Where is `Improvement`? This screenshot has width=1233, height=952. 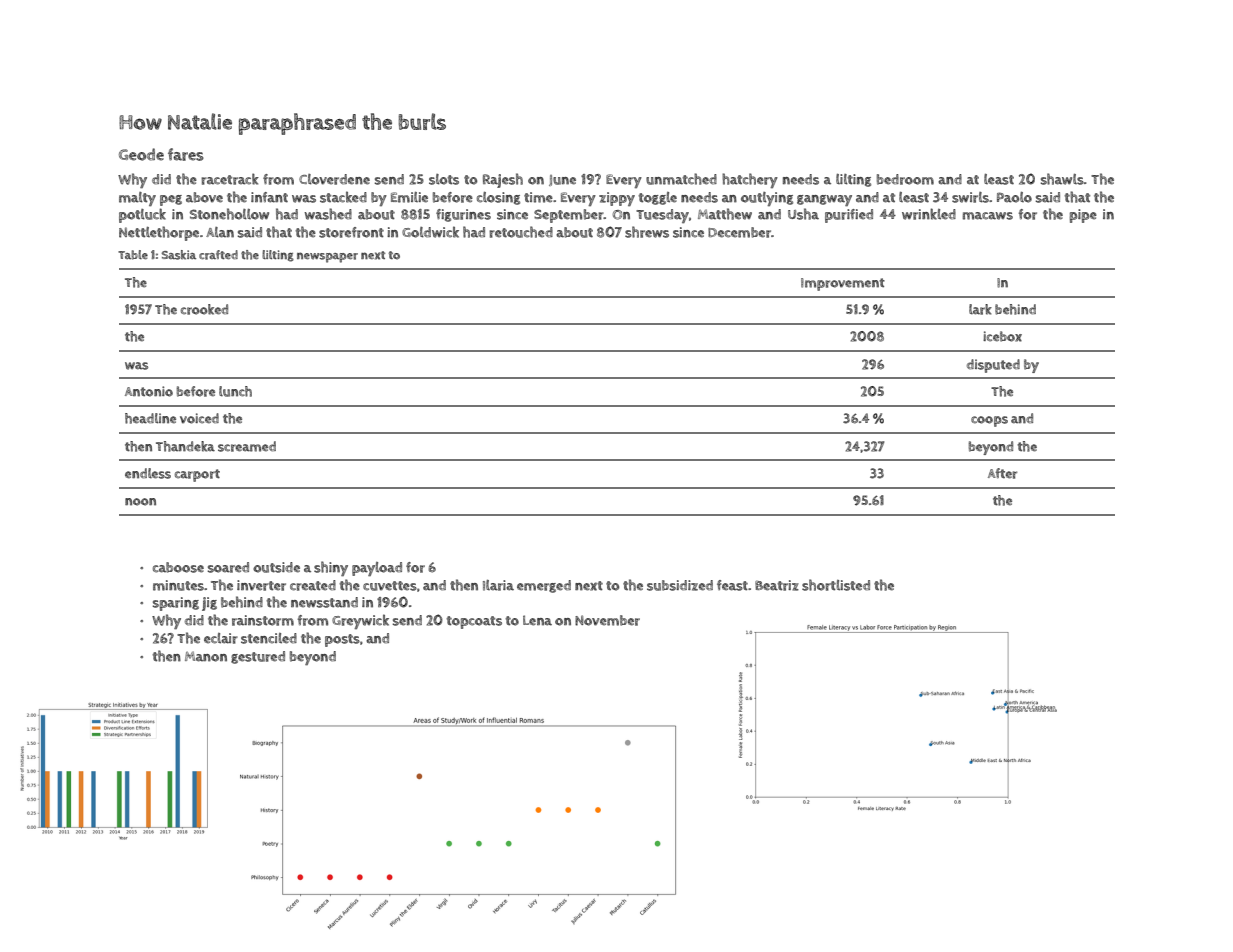
Improvement is located at coordinates (843, 284).
